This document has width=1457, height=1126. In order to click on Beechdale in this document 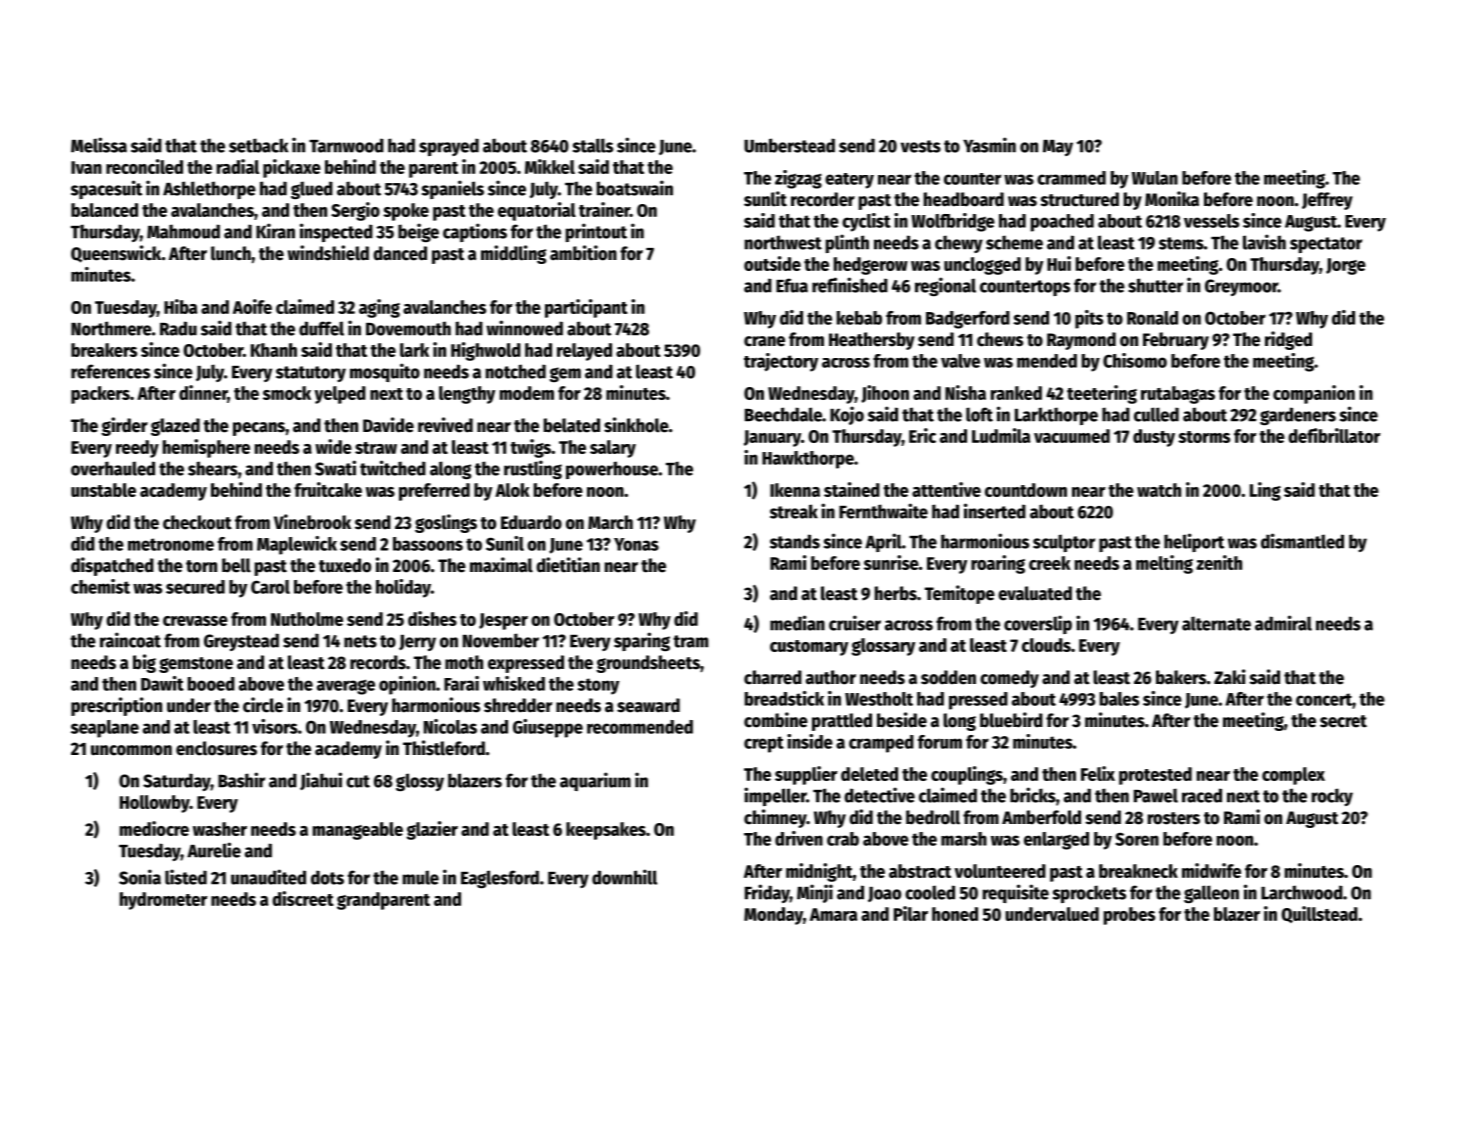, I will do `click(783, 414)`.
